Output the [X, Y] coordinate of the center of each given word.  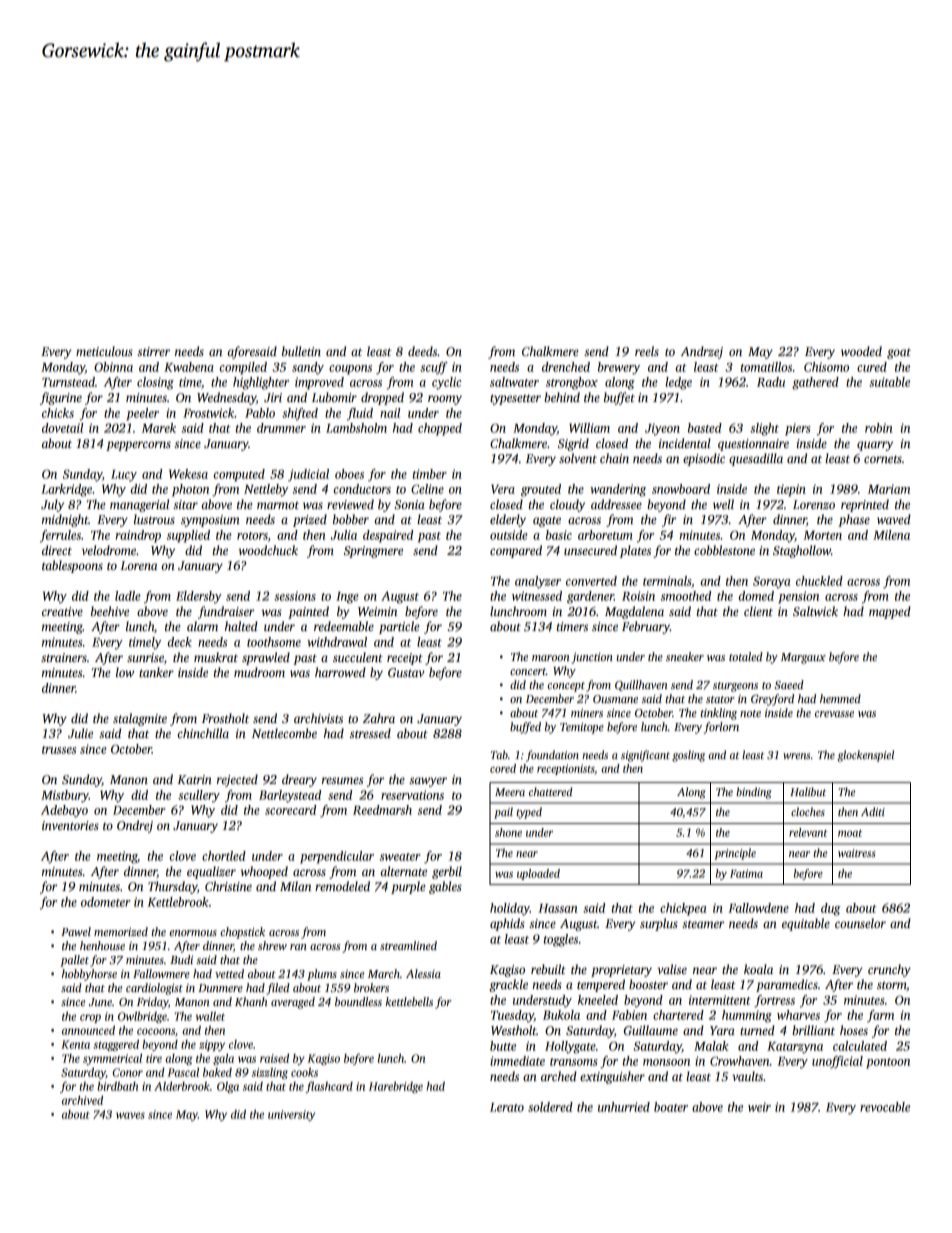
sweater [400, 857]
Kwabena [189, 367]
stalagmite [140, 719]
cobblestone [724, 550]
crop [90, 1018]
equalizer [211, 872]
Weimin [377, 611]
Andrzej [702, 352]
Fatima [746, 873]
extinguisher [612, 1077]
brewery [619, 368]
